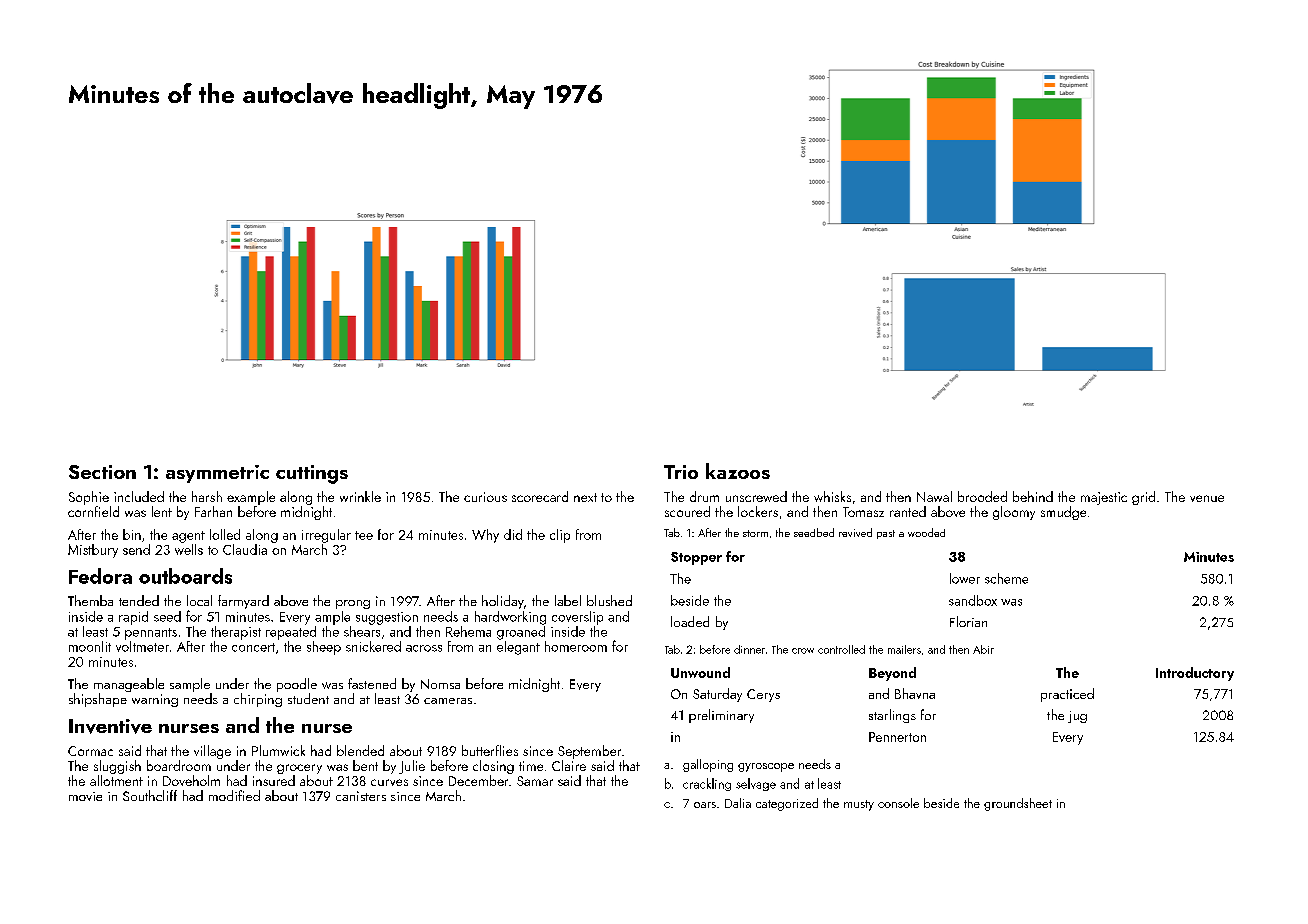 This screenshot has width=1308, height=924. Describe the element at coordinates (681, 472) in the screenshot. I see `Trio` at that location.
